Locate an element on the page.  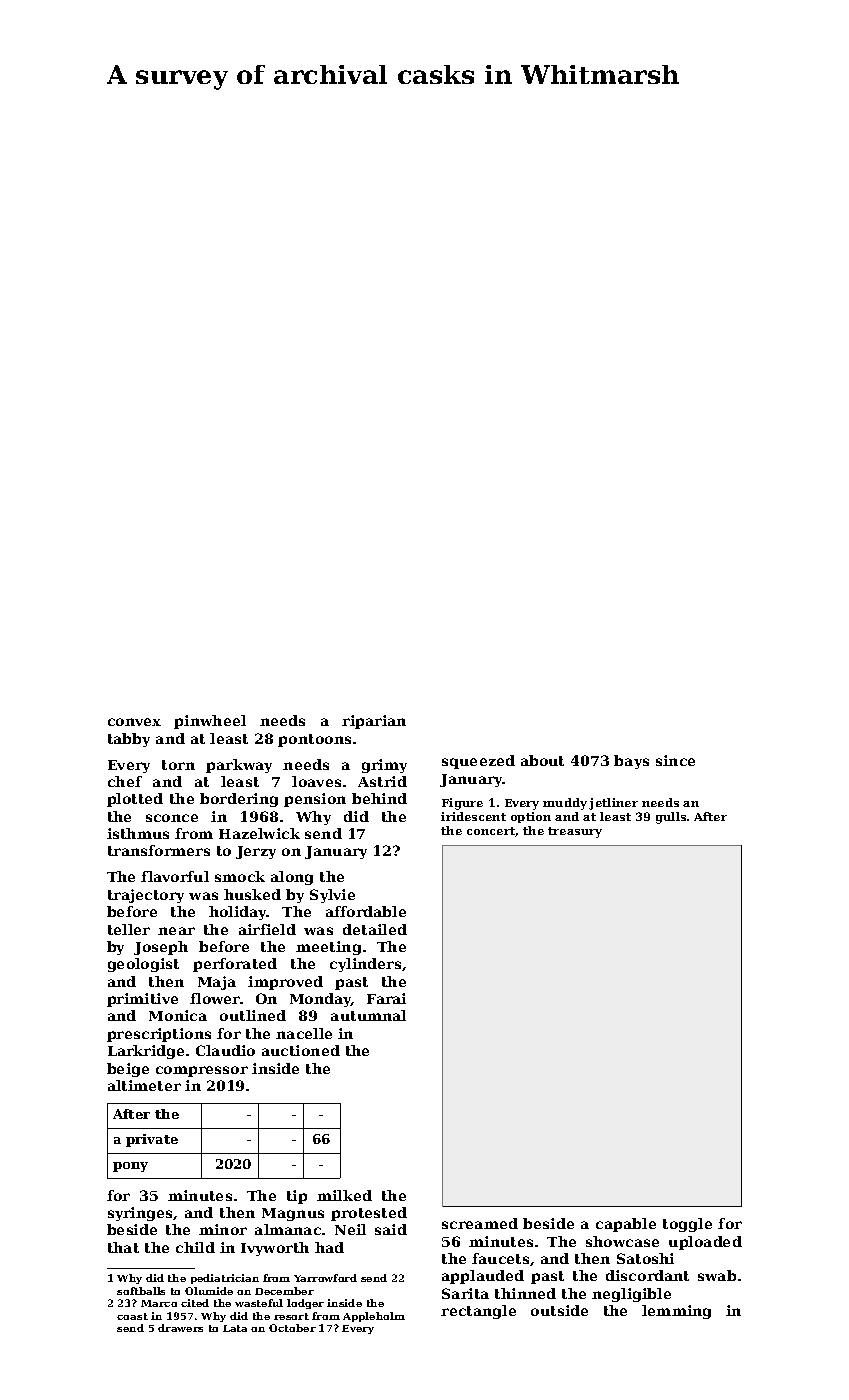
pension is located at coordinates (315, 800).
